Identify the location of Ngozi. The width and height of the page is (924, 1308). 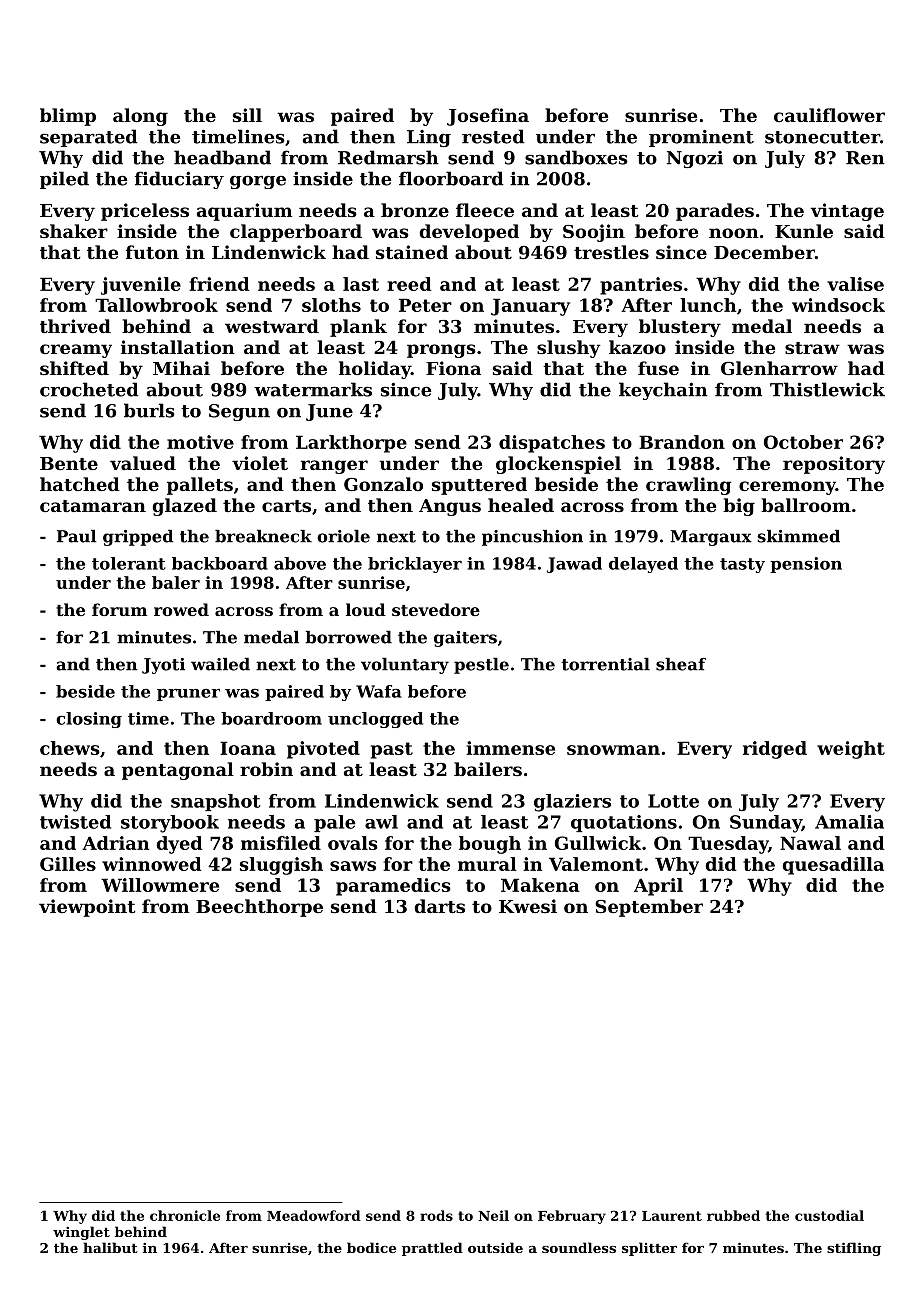
(695, 159).
